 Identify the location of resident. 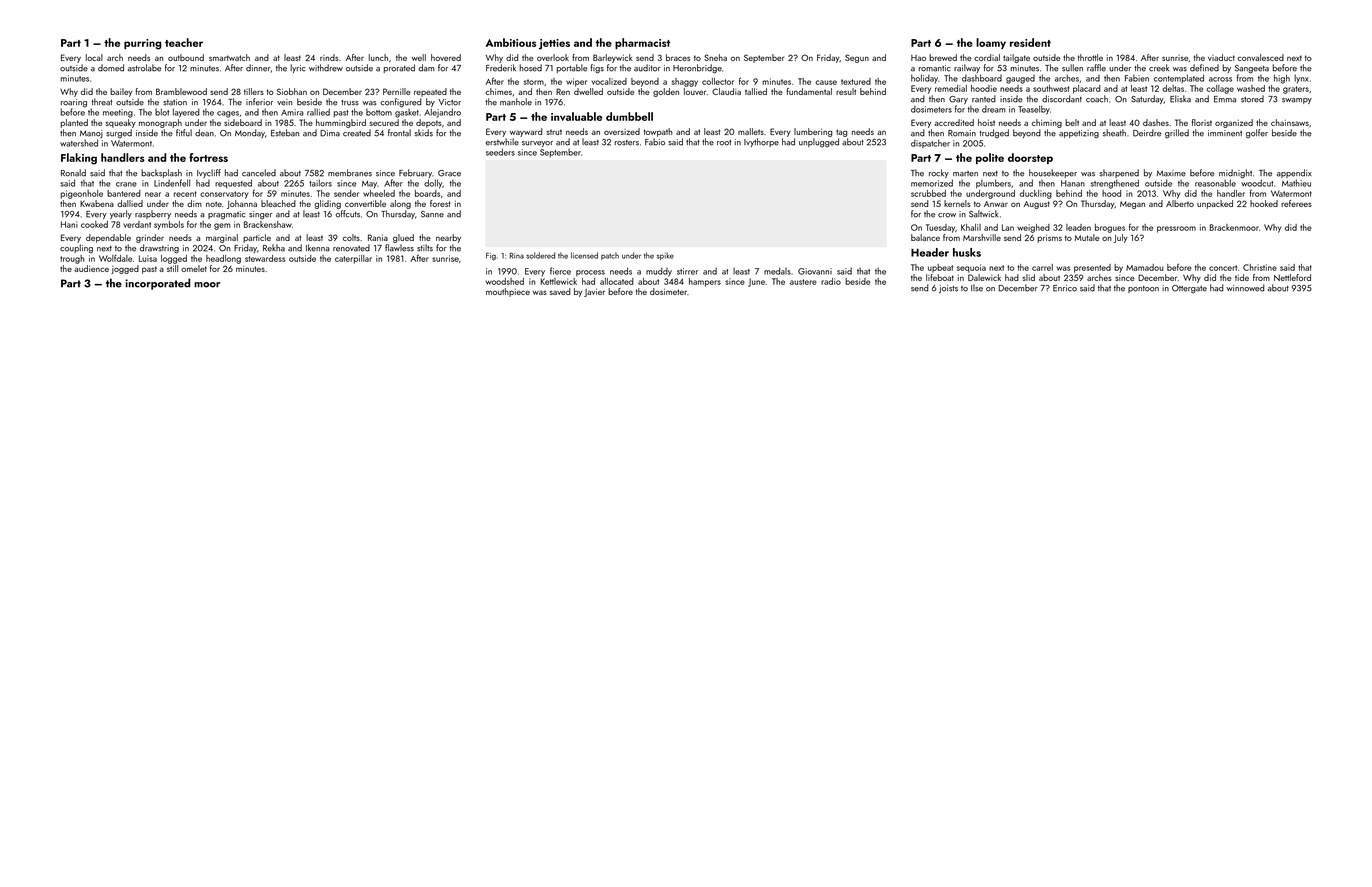
(1030, 42).
